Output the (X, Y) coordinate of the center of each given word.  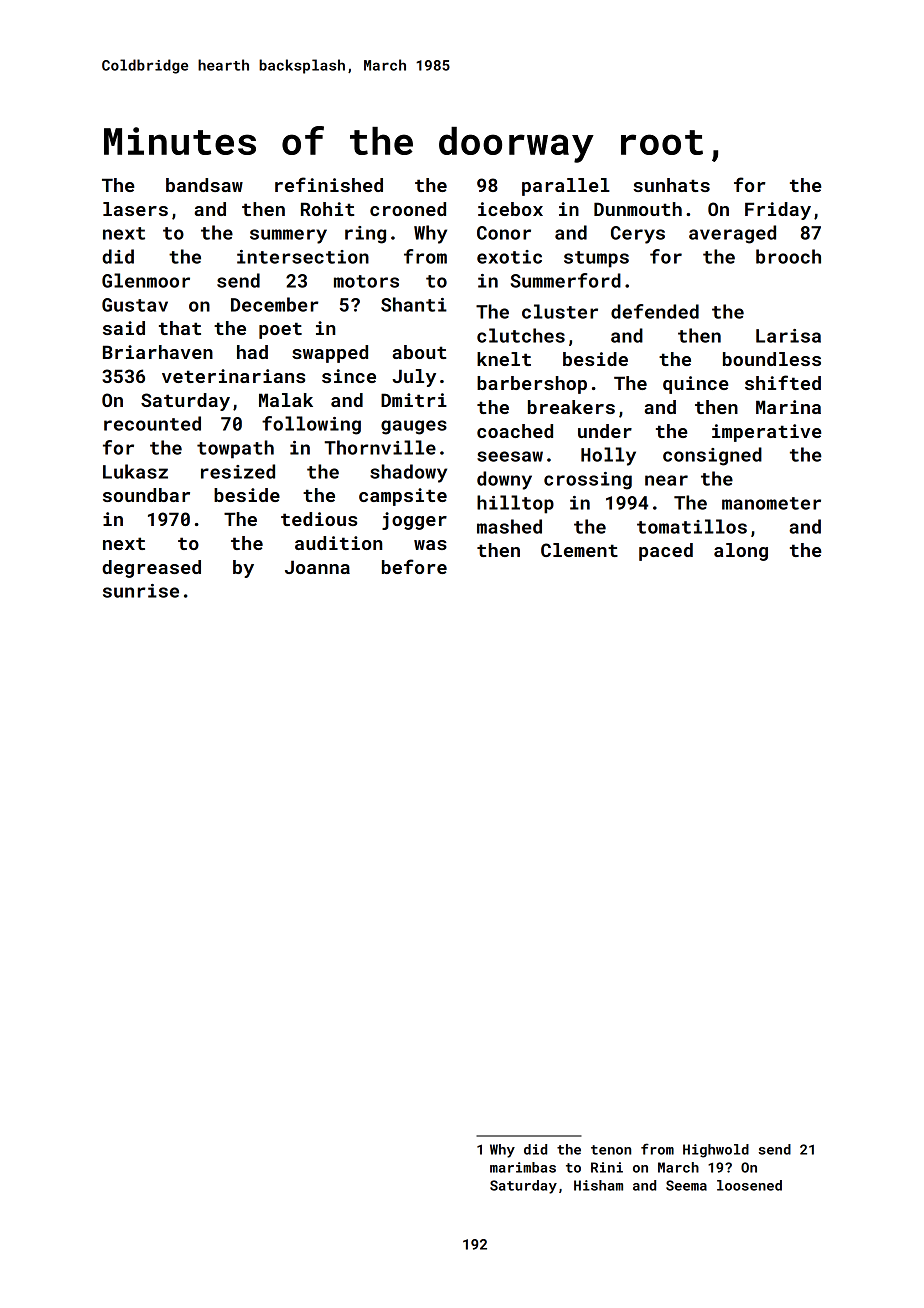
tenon (611, 1150)
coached (515, 431)
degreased (151, 569)
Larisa (788, 336)
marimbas (523, 1167)
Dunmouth (638, 209)
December (275, 304)
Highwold (716, 1151)
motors (366, 281)
